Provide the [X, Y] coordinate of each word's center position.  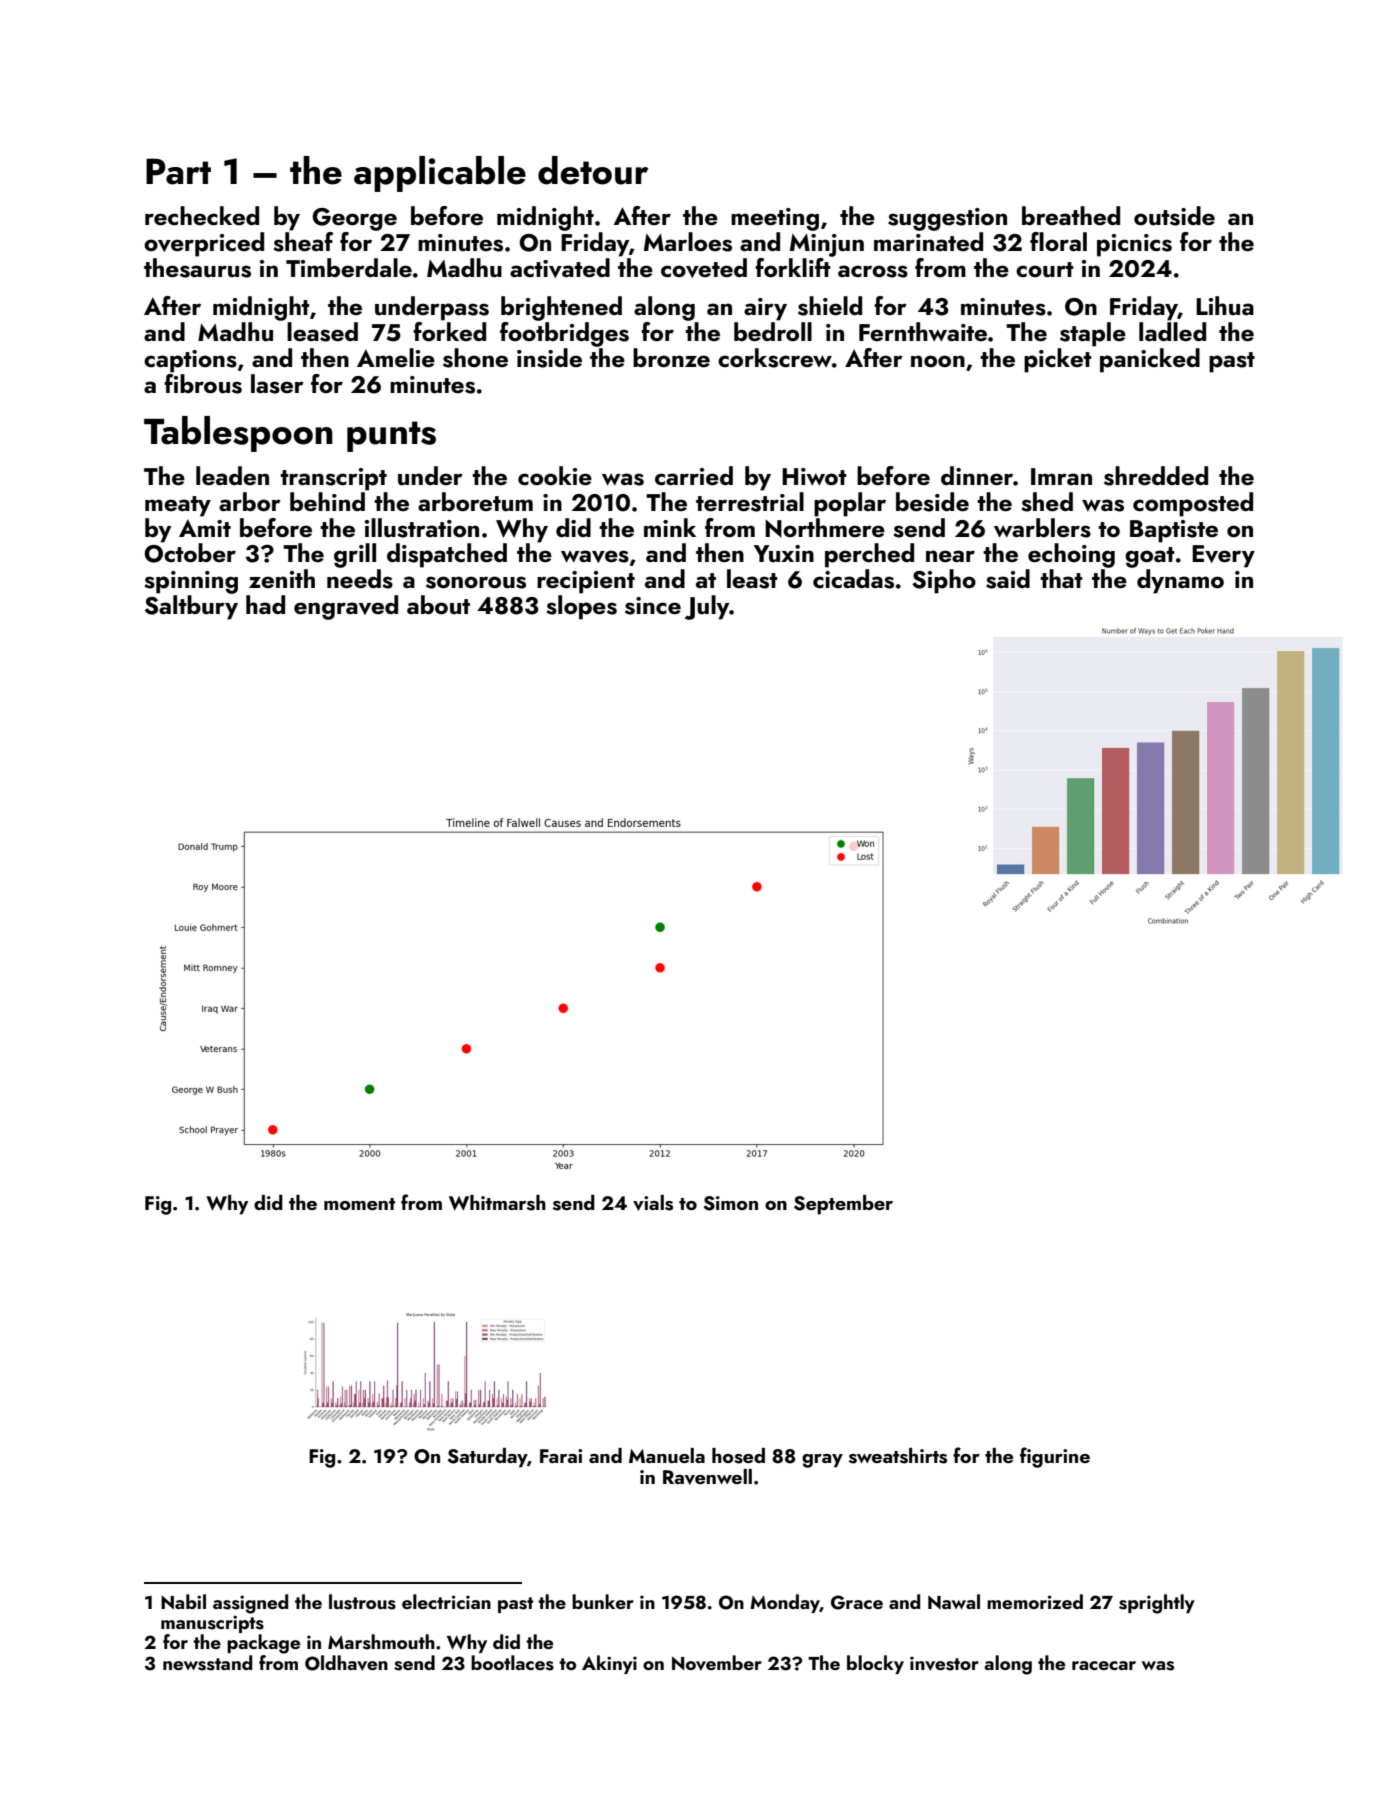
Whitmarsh [497, 1203]
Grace [857, 1602]
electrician [446, 1601]
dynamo [1180, 581]
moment [359, 1204]
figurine [1055, 1457]
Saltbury [191, 607]
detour [593, 170]
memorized [1035, 1601]
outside [1174, 216]
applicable [440, 174]
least [752, 579]
